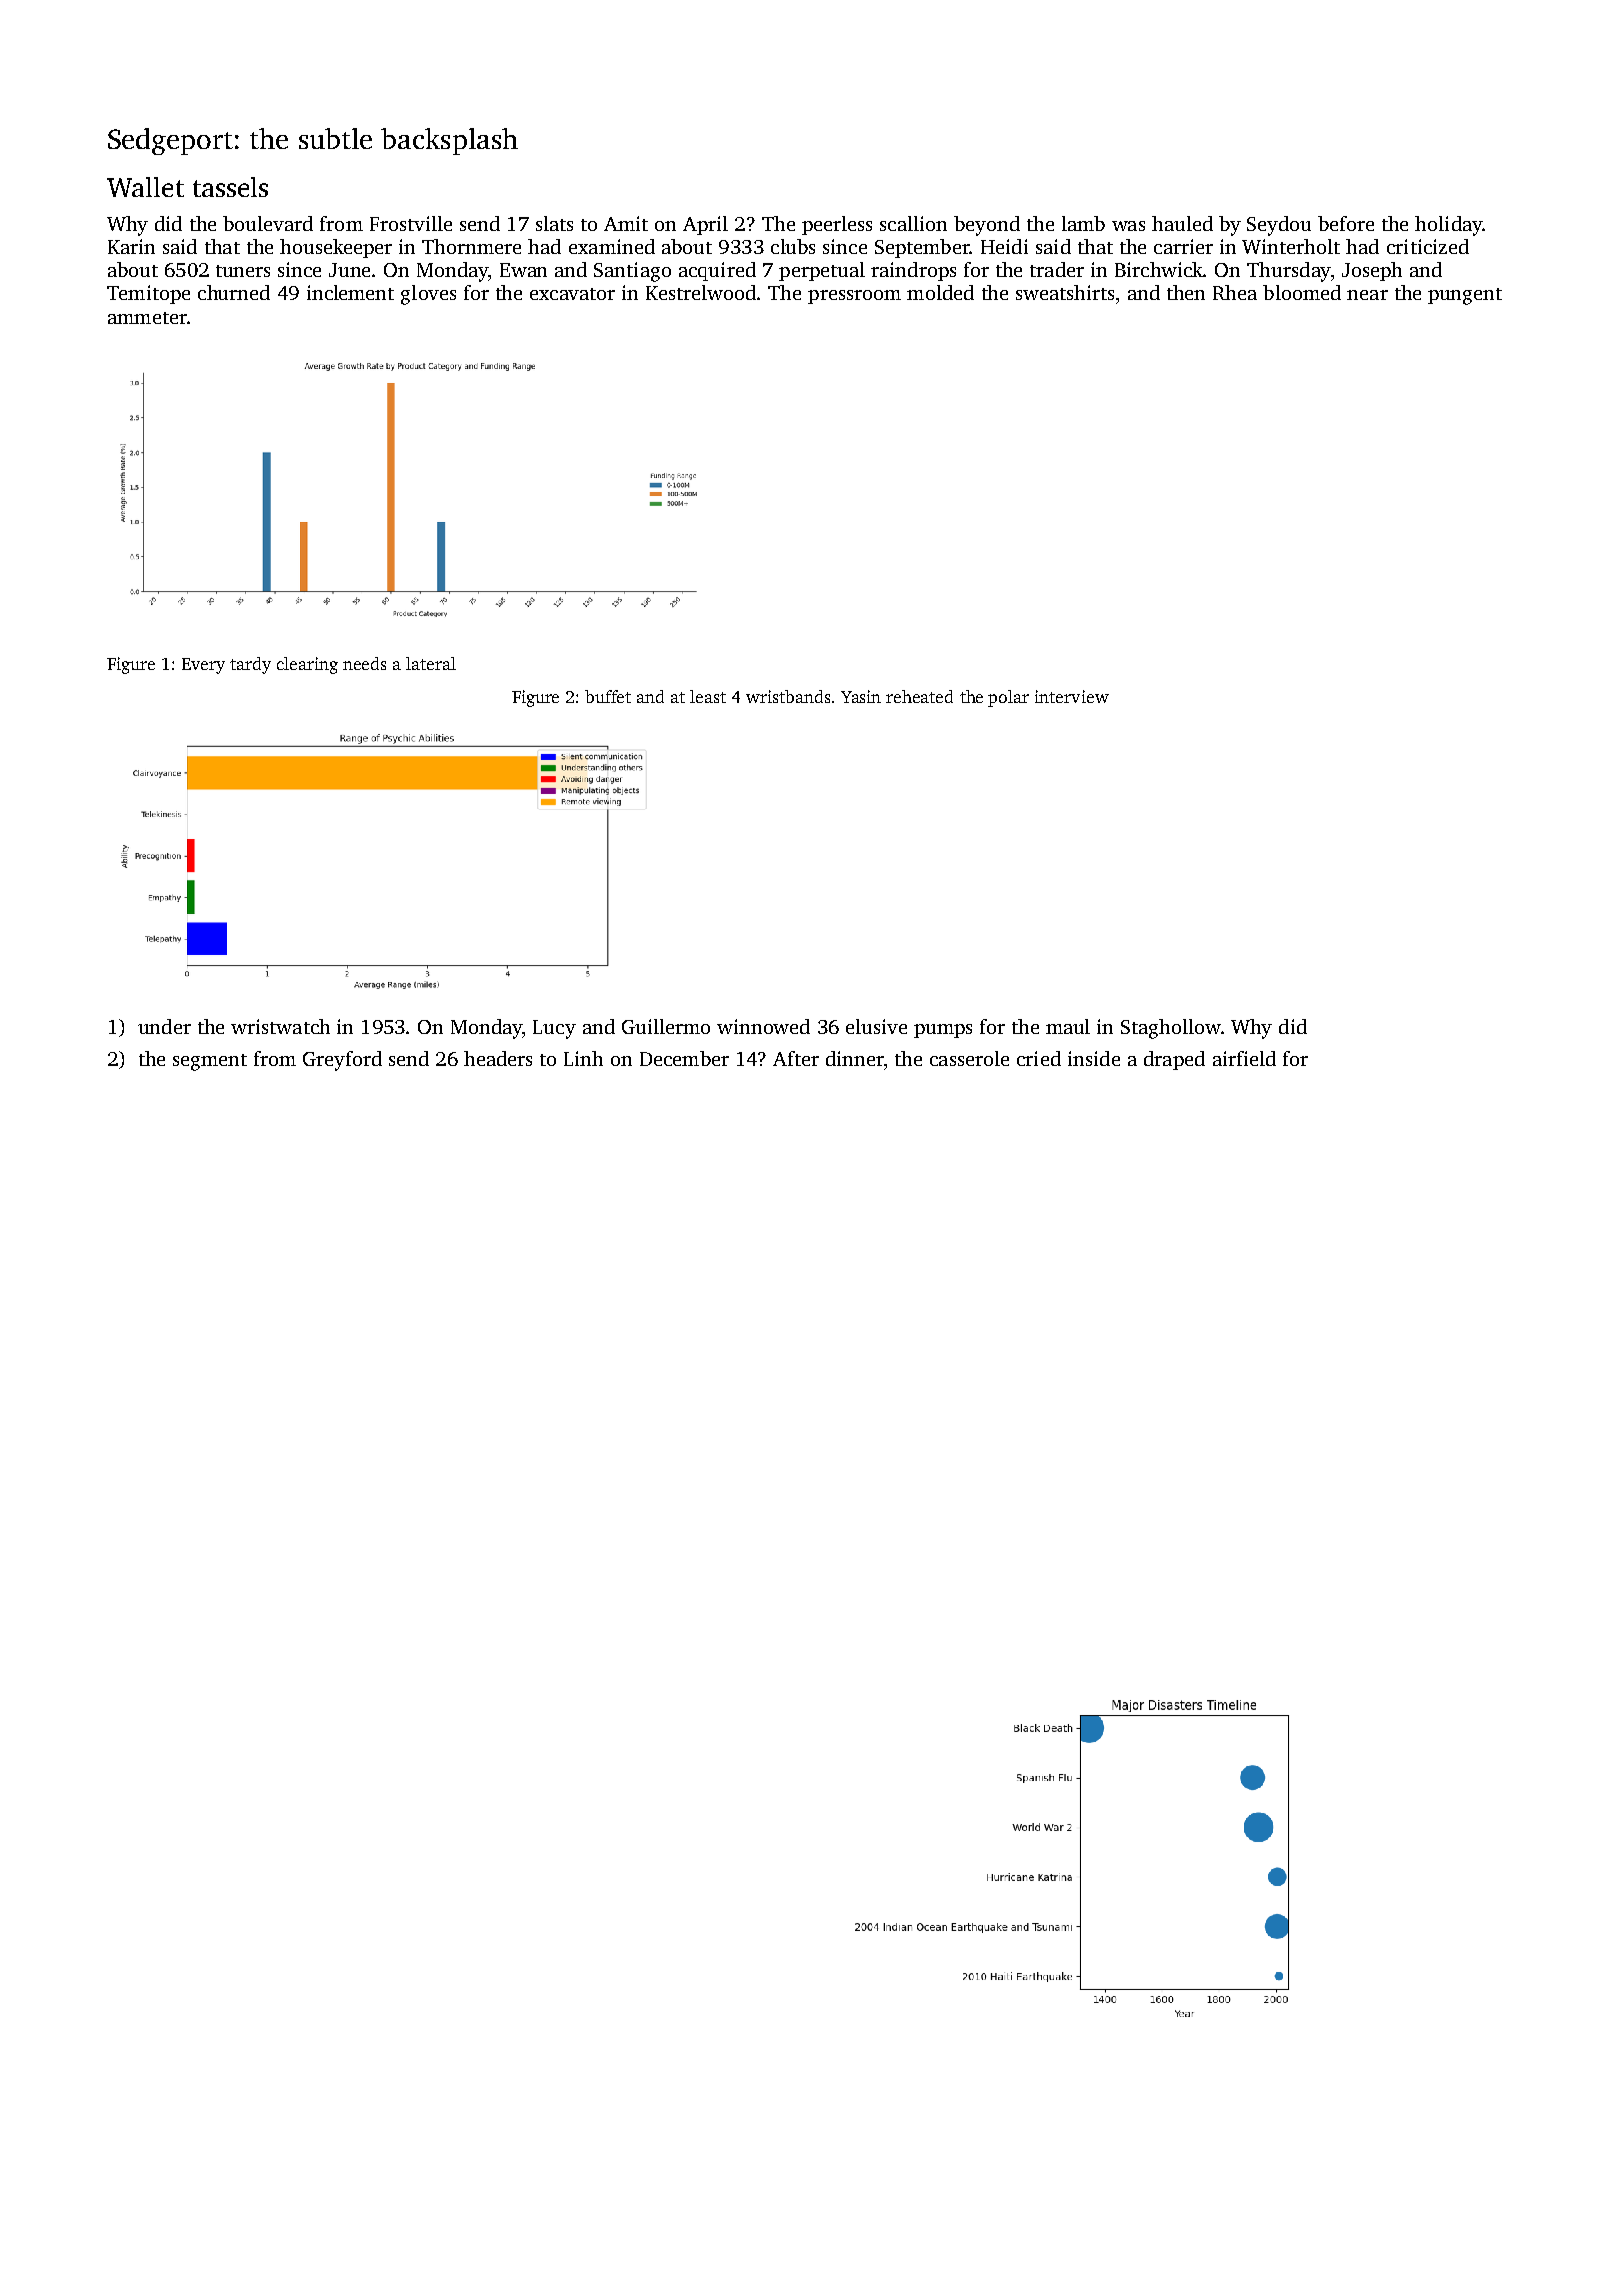 This page has height=2292, width=1620. Describe the element at coordinates (1171, 1029) in the page. I see `Staghollow` at that location.
